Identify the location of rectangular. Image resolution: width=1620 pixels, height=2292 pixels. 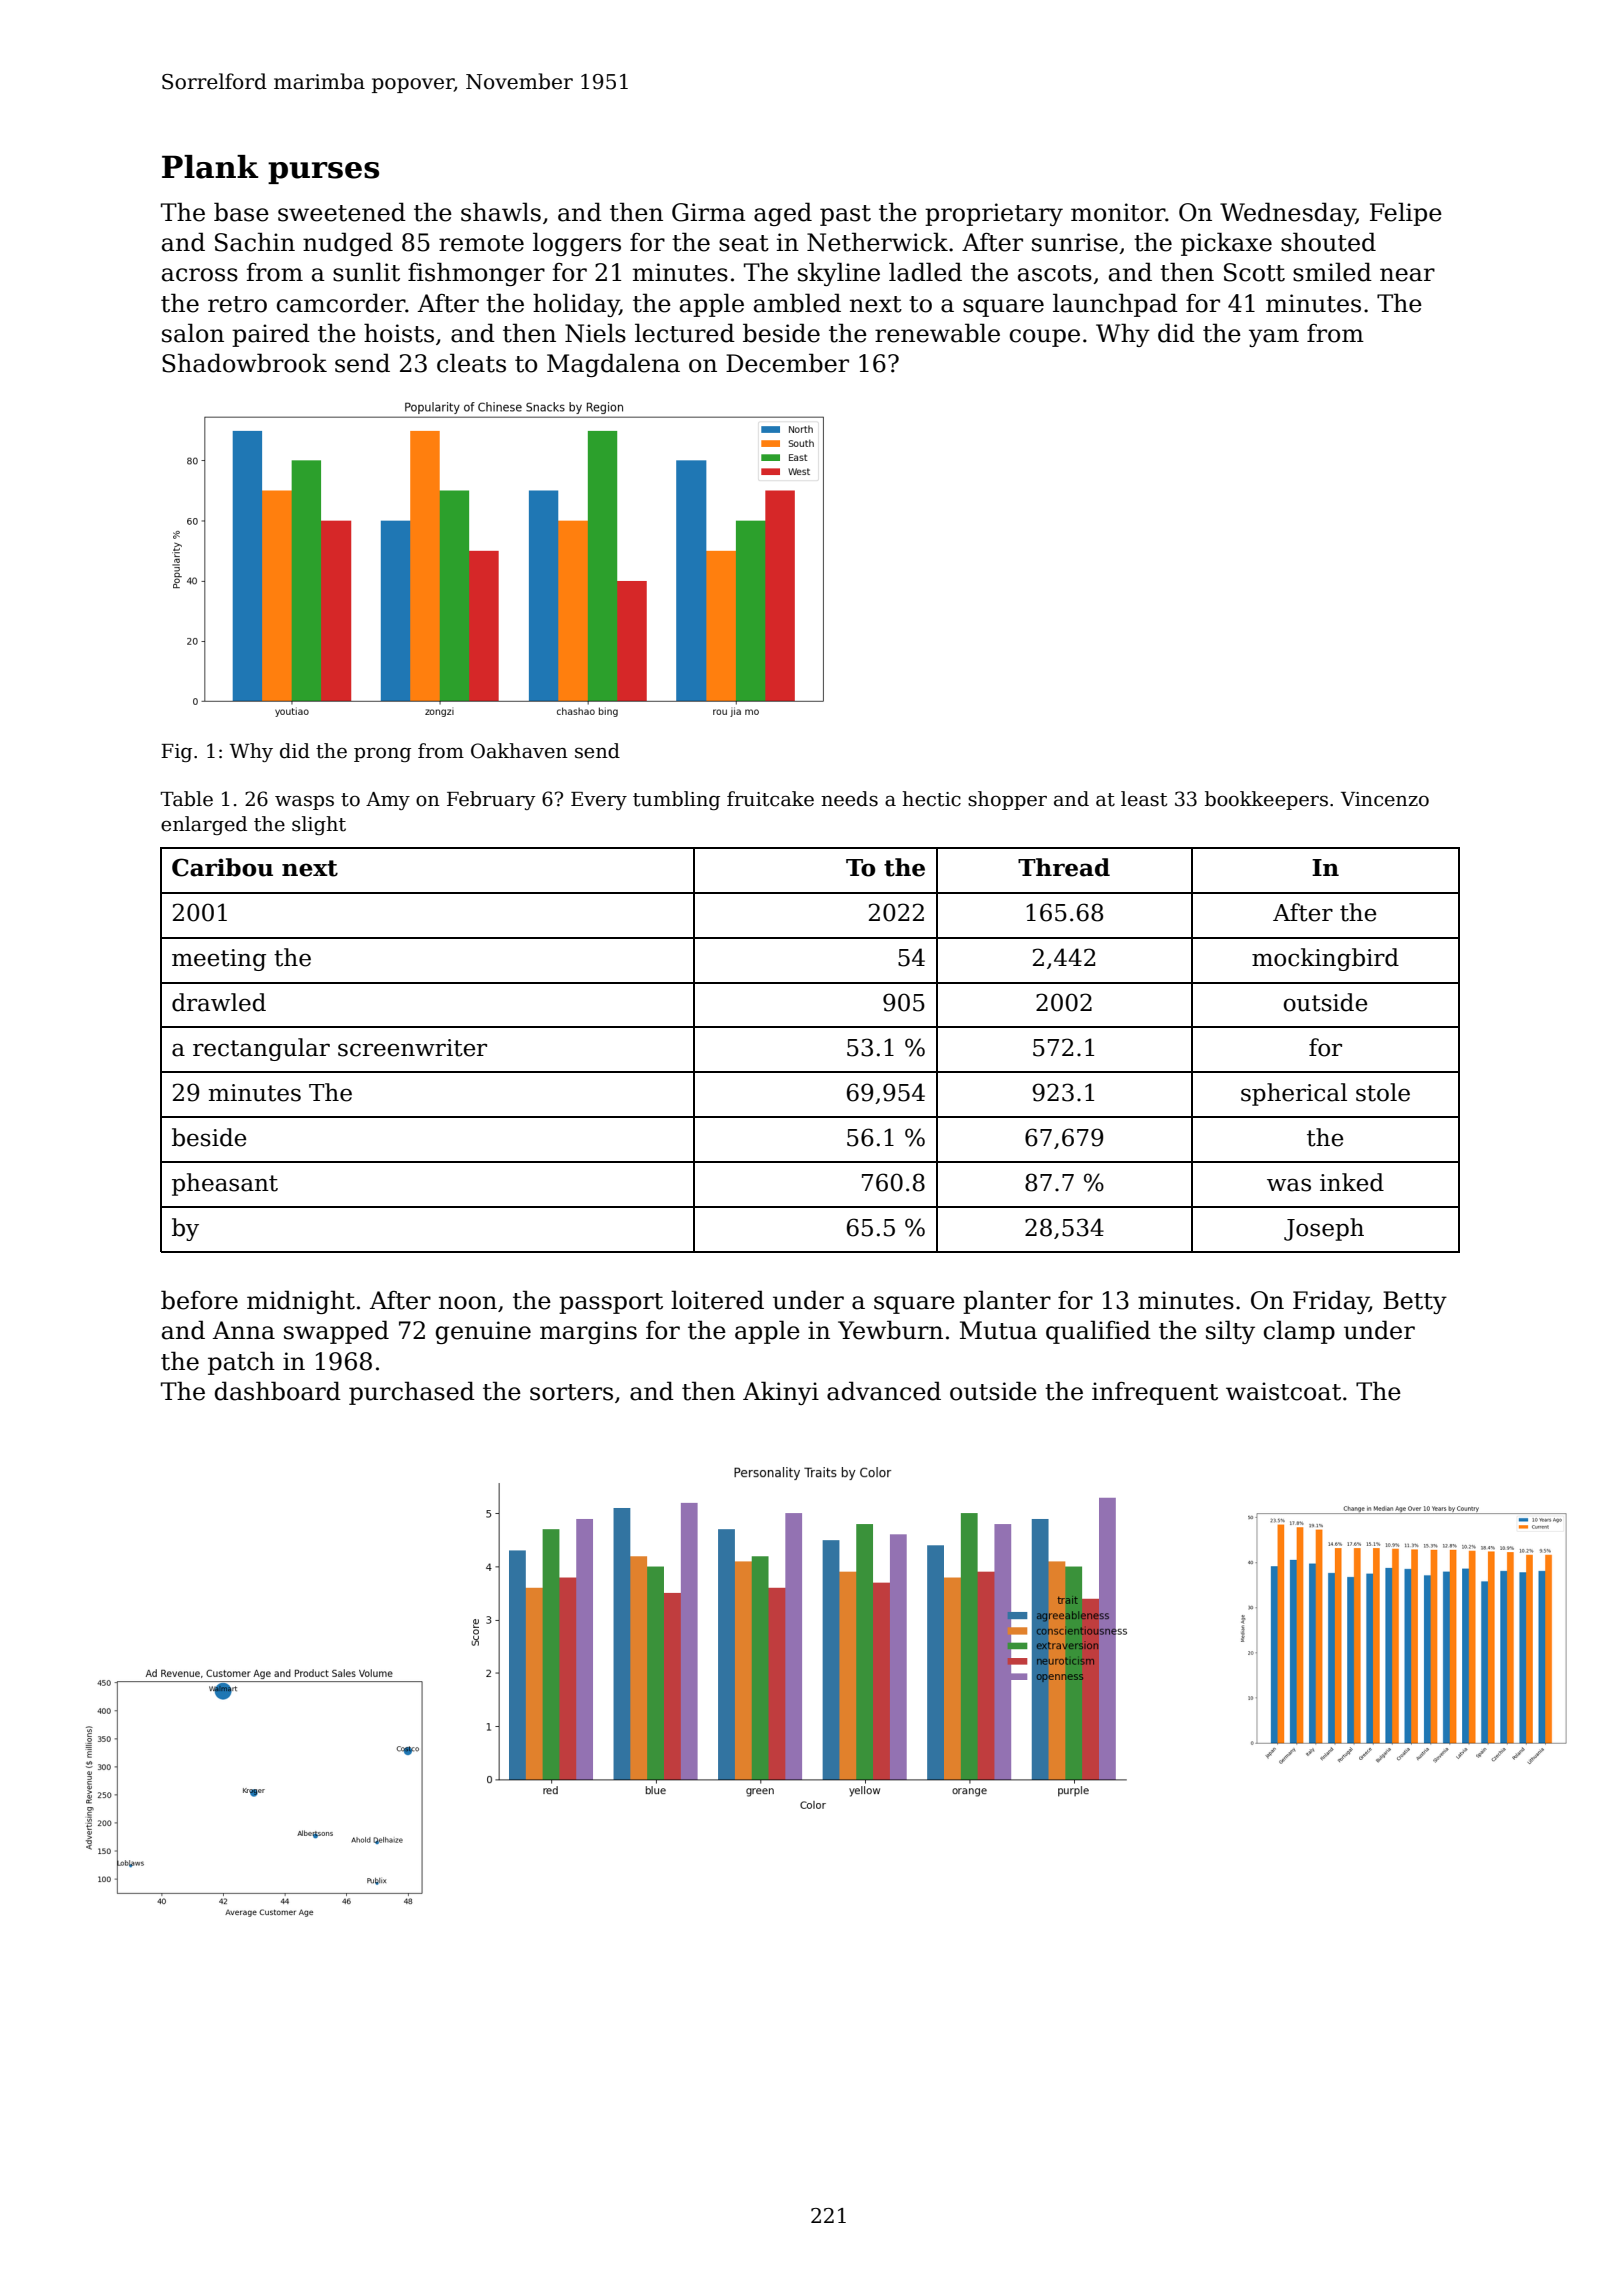
(261, 1049).
